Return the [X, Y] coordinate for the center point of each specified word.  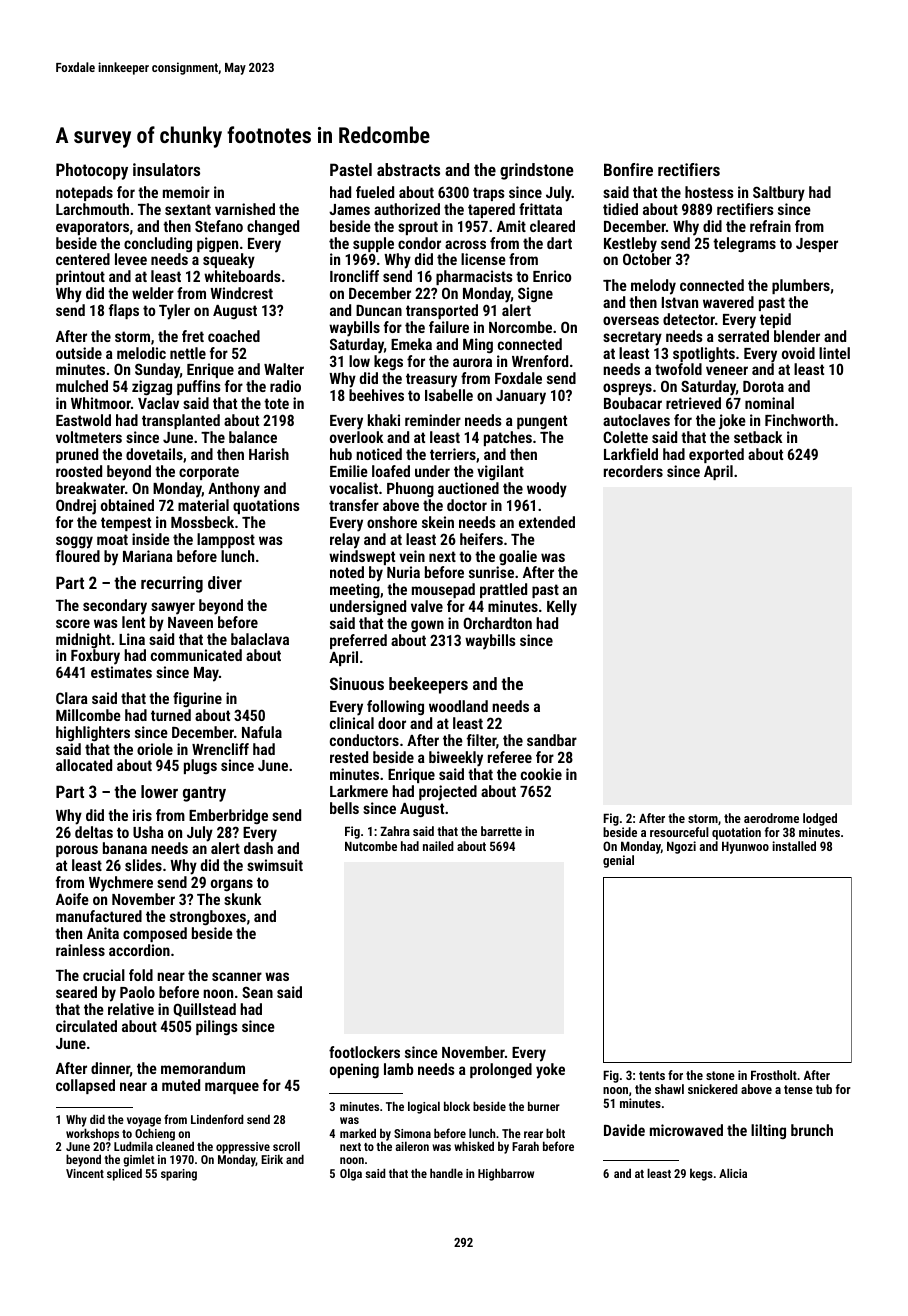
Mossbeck [202, 522]
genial [618, 861]
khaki [384, 420]
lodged [820, 819]
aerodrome [771, 818]
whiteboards [242, 276]
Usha [148, 832]
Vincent [85, 1173]
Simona [412, 1133]
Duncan [379, 310]
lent [133, 622]
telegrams [744, 244]
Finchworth [799, 420]
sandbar [552, 740]
